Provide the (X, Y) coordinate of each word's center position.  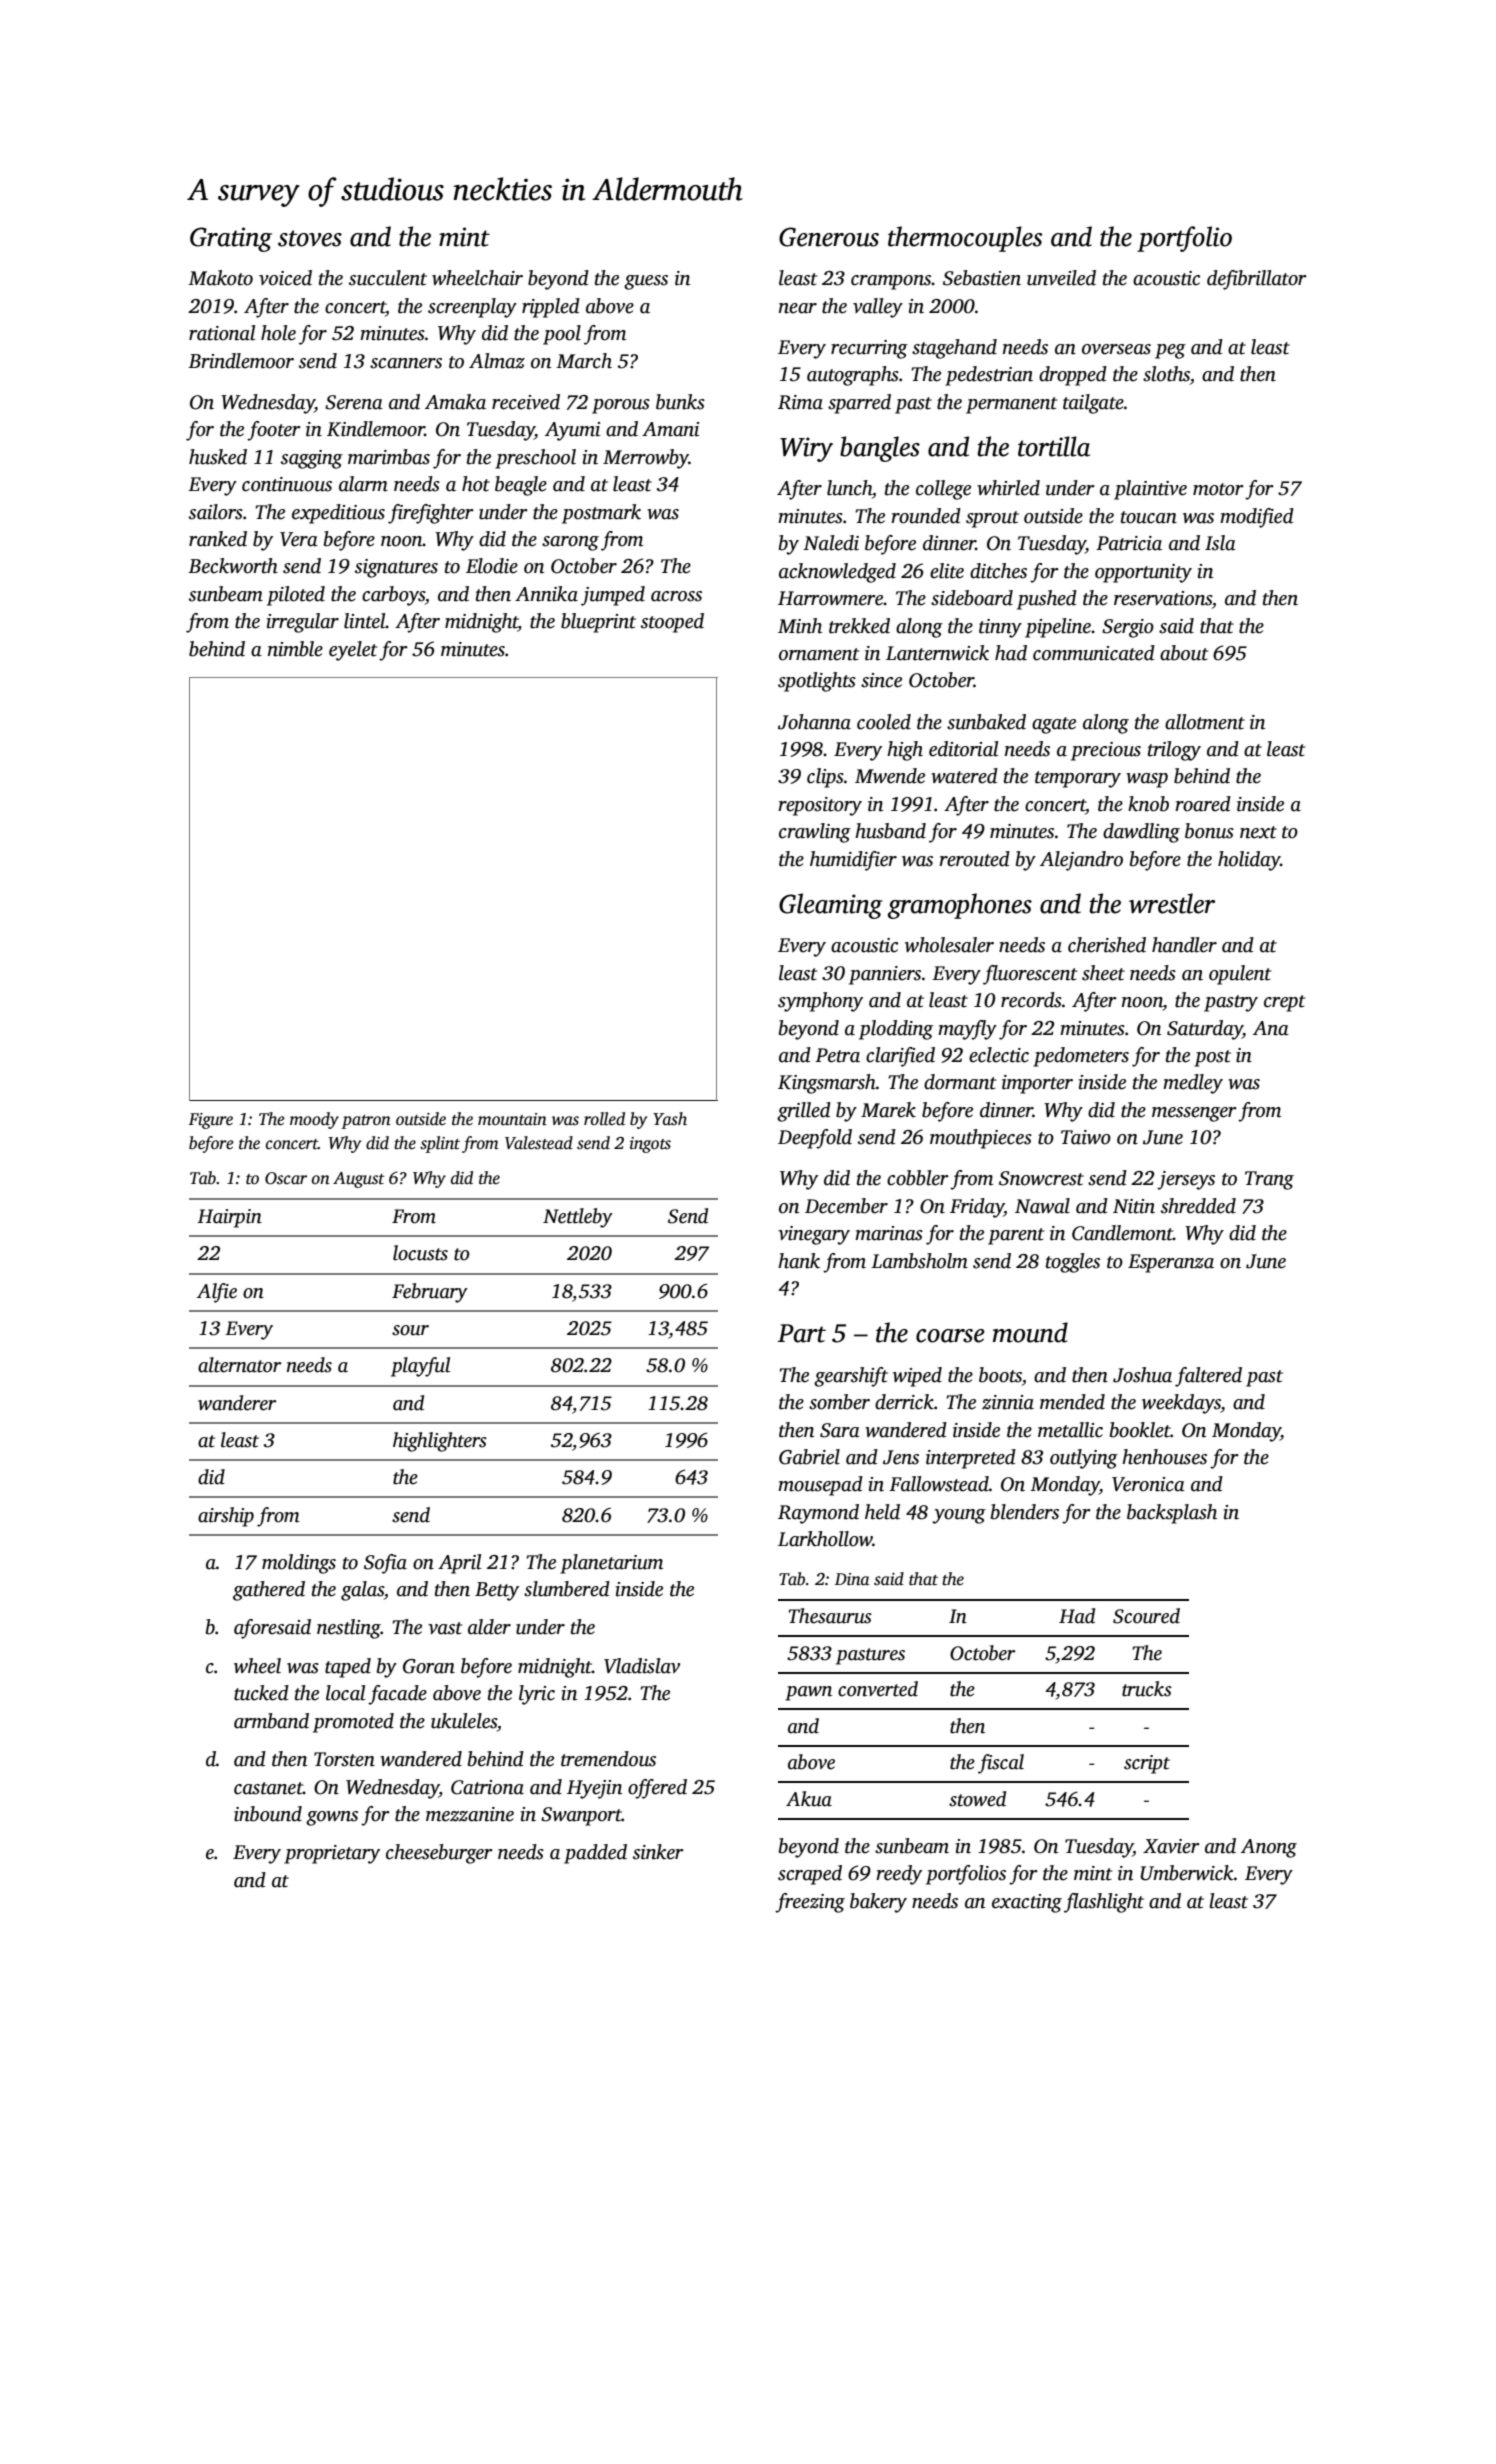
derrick (904, 1402)
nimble (295, 649)
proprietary (332, 1854)
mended (1072, 1402)
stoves (310, 238)
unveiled (1061, 278)
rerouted (974, 859)
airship (226, 1517)
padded (595, 1854)
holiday (1249, 861)
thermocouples (965, 239)
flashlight (1104, 1903)
